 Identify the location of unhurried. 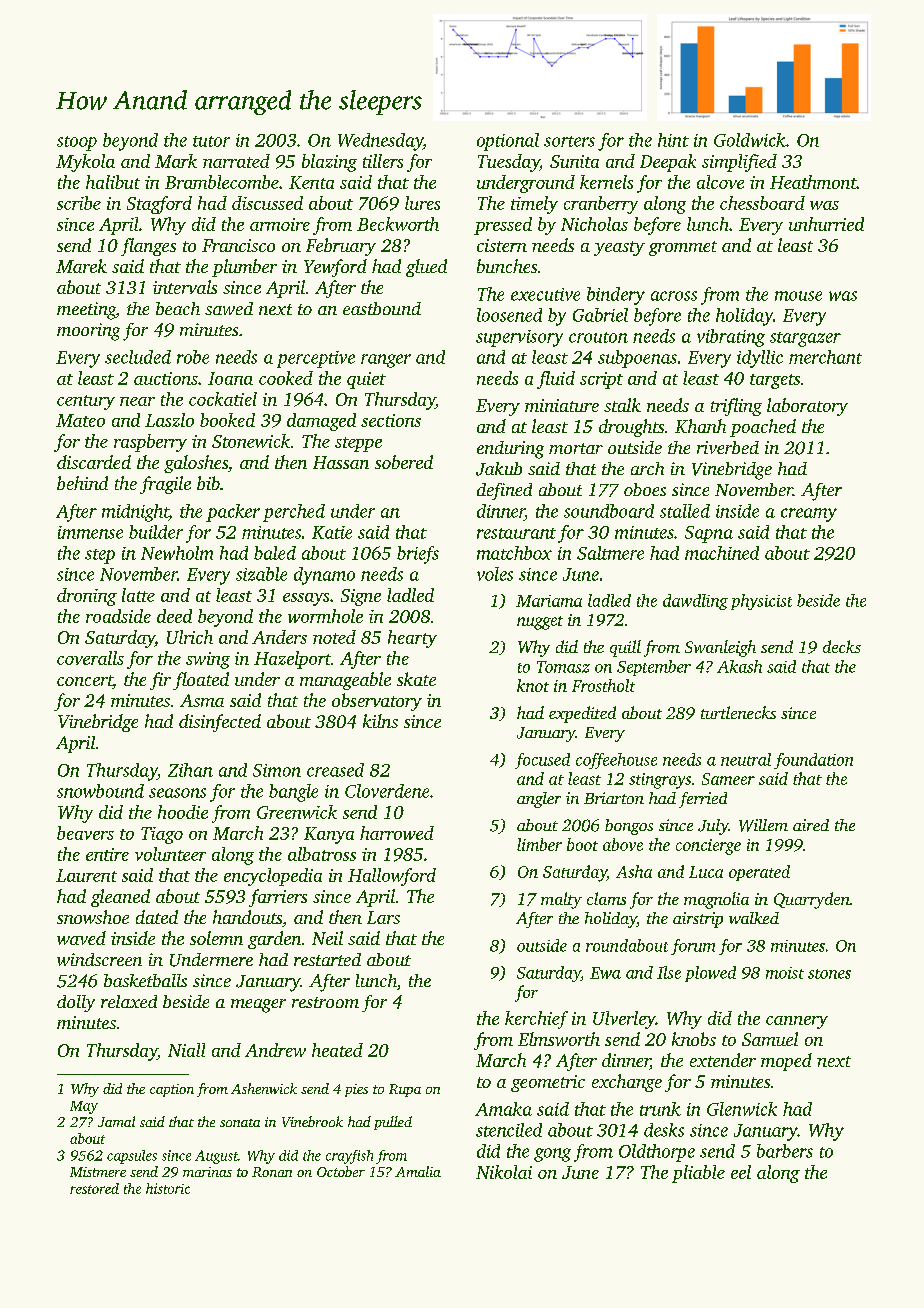
(826, 224).
